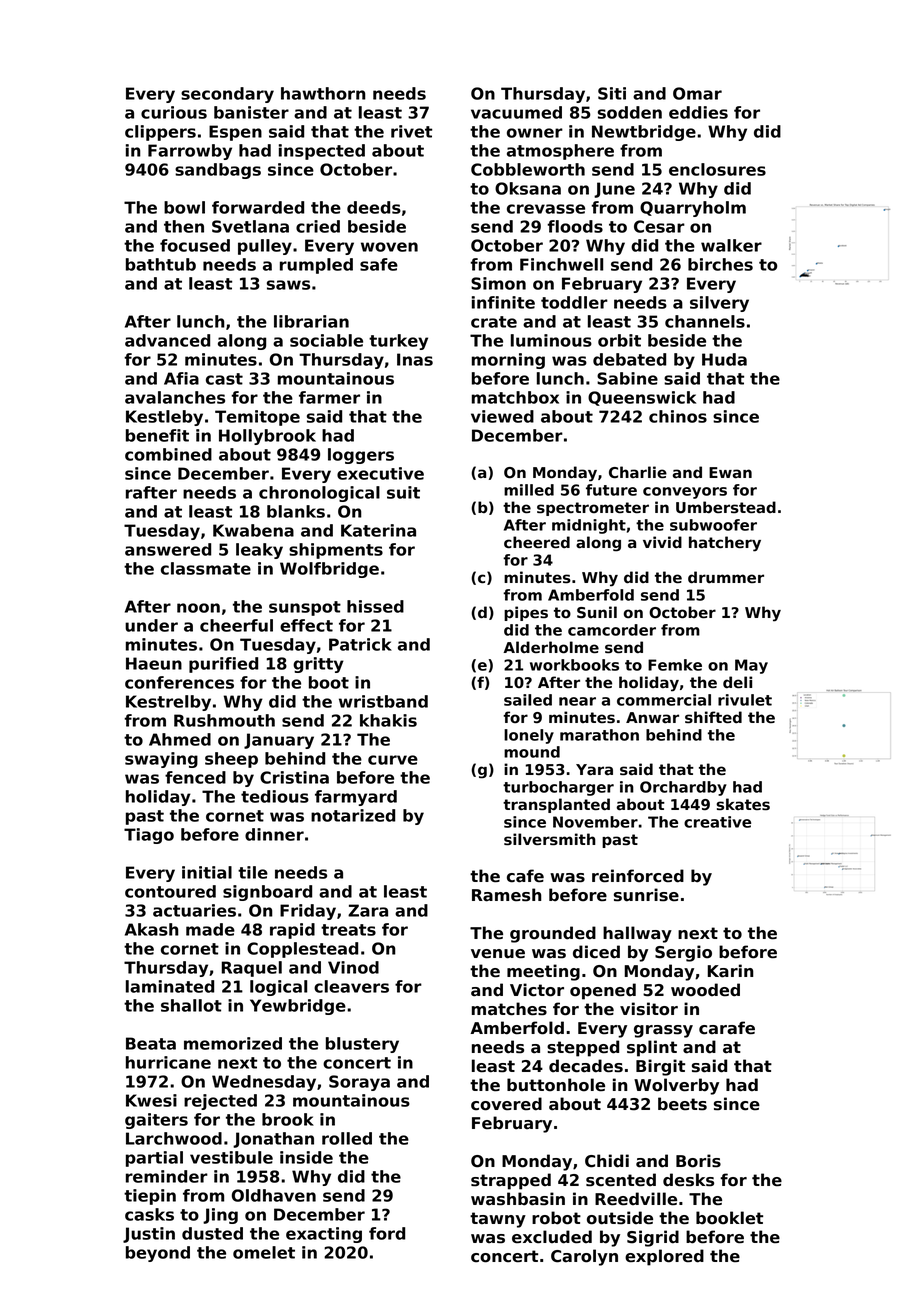 The width and height of the page is (908, 1316). Describe the element at coordinates (506, 895) in the page. I see `Ramesh` at that location.
